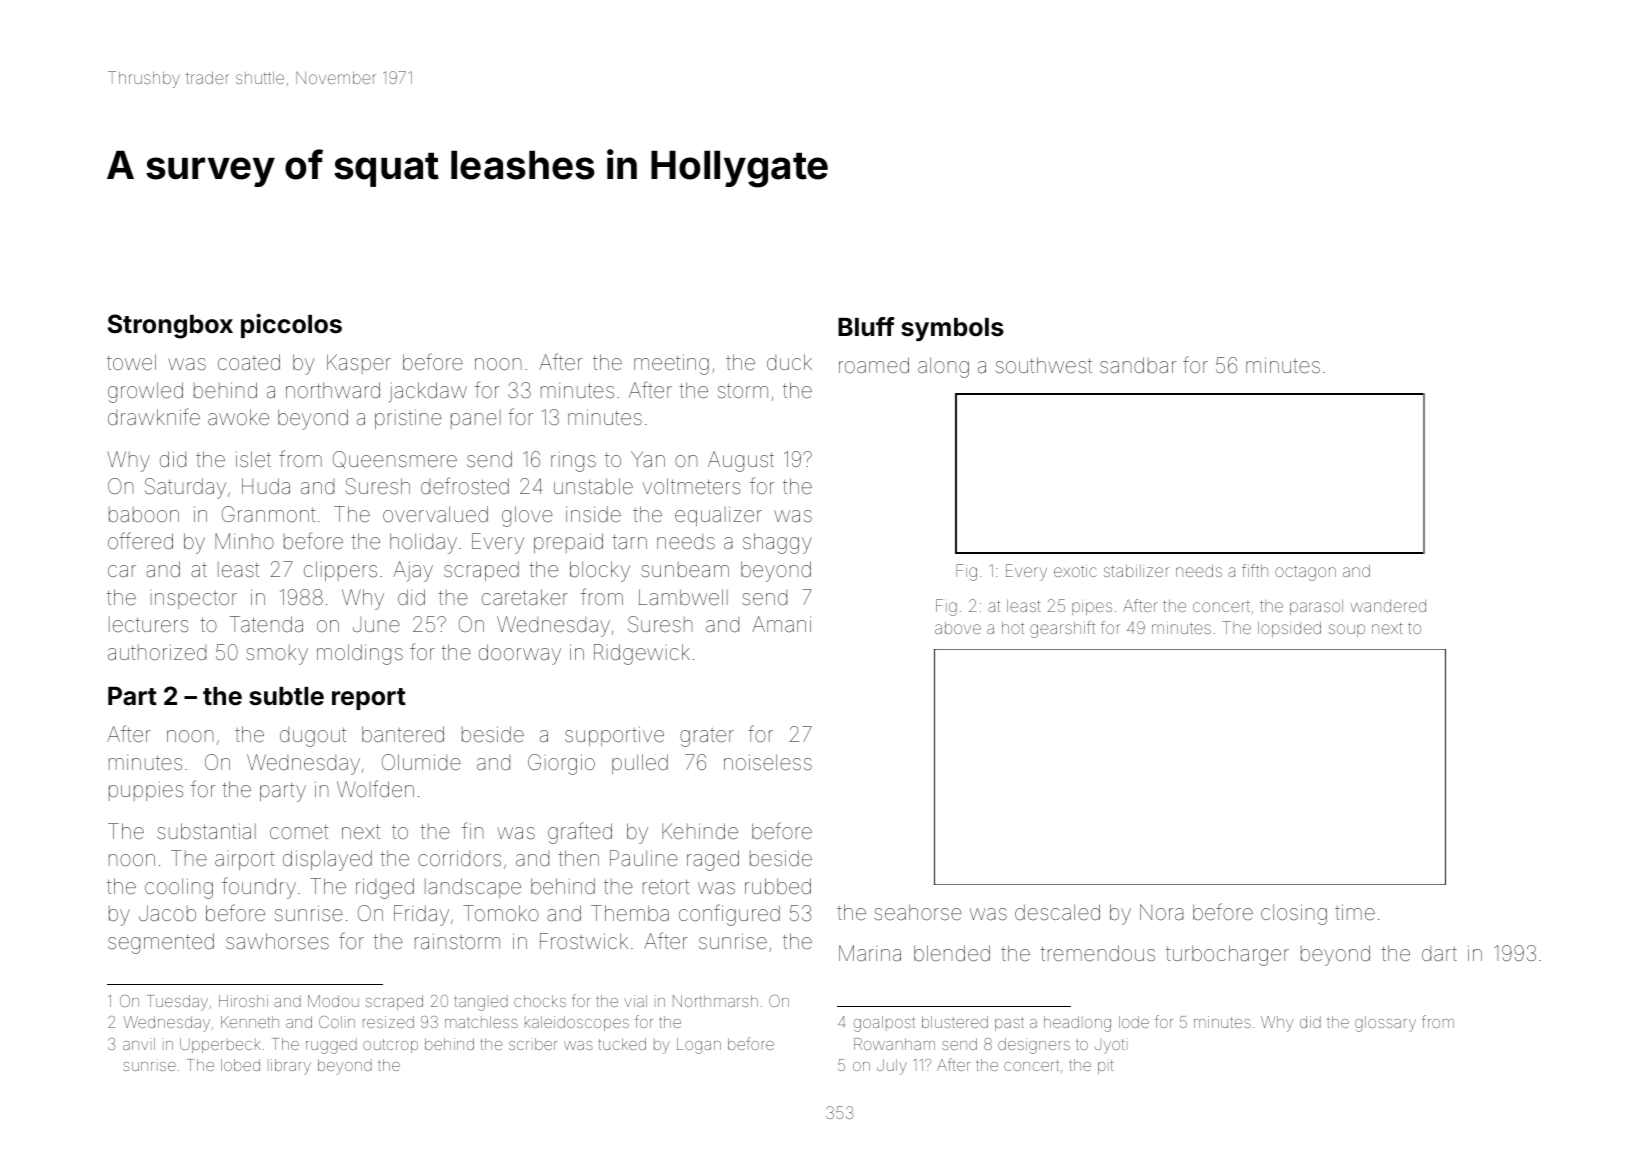 The height and width of the screenshot is (1167, 1650). What do you see at coordinates (390, 1046) in the screenshot?
I see `outcrop` at bounding box center [390, 1046].
